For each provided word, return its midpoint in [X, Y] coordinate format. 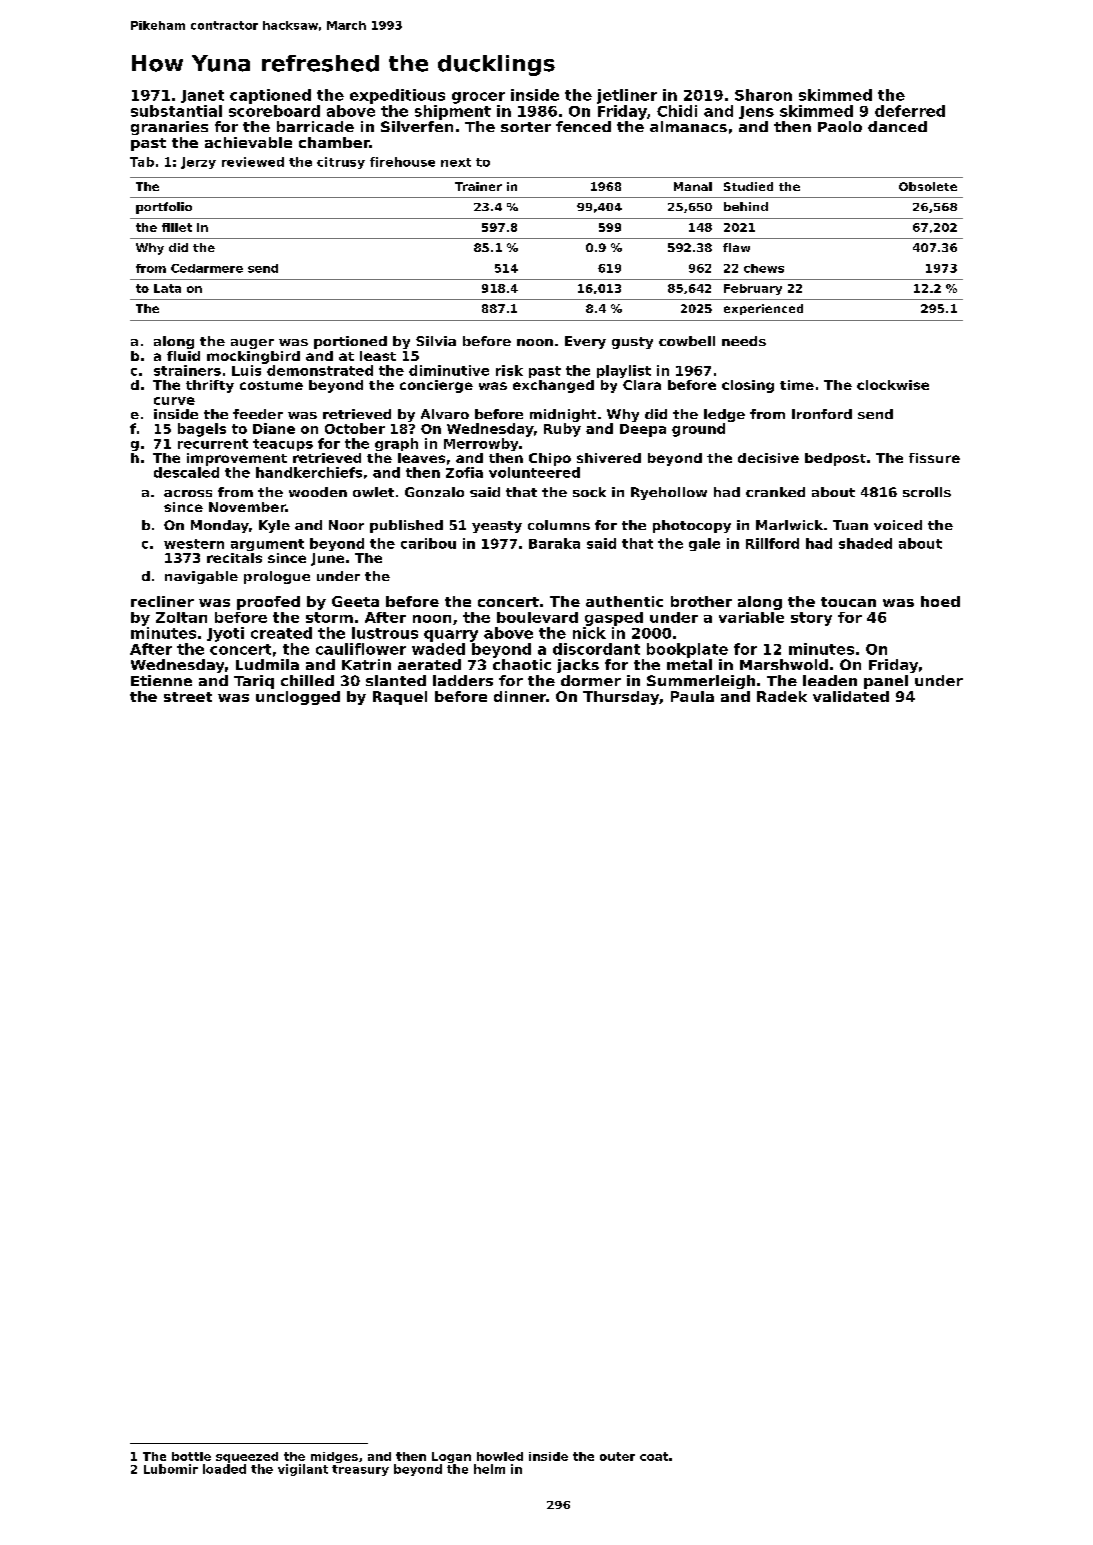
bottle [191, 1456]
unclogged [298, 698]
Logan [451, 1457]
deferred [910, 111]
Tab [142, 162]
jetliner [627, 96]
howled [500, 1456]
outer [617, 1456]
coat [654, 1456]
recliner [162, 601]
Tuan [850, 525]
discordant [596, 649]
